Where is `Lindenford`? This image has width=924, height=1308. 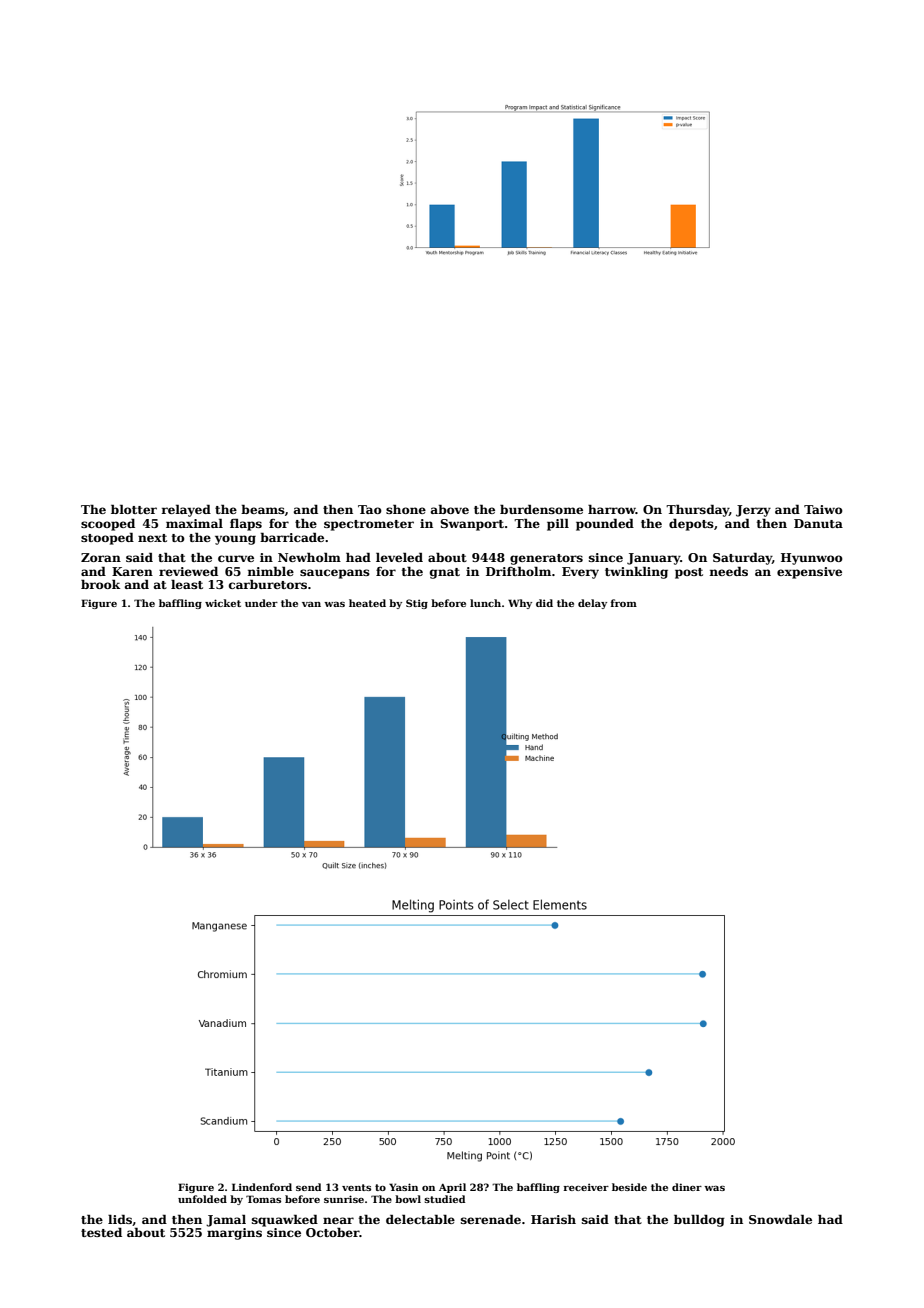 Lindenford is located at coordinates (262, 1187).
